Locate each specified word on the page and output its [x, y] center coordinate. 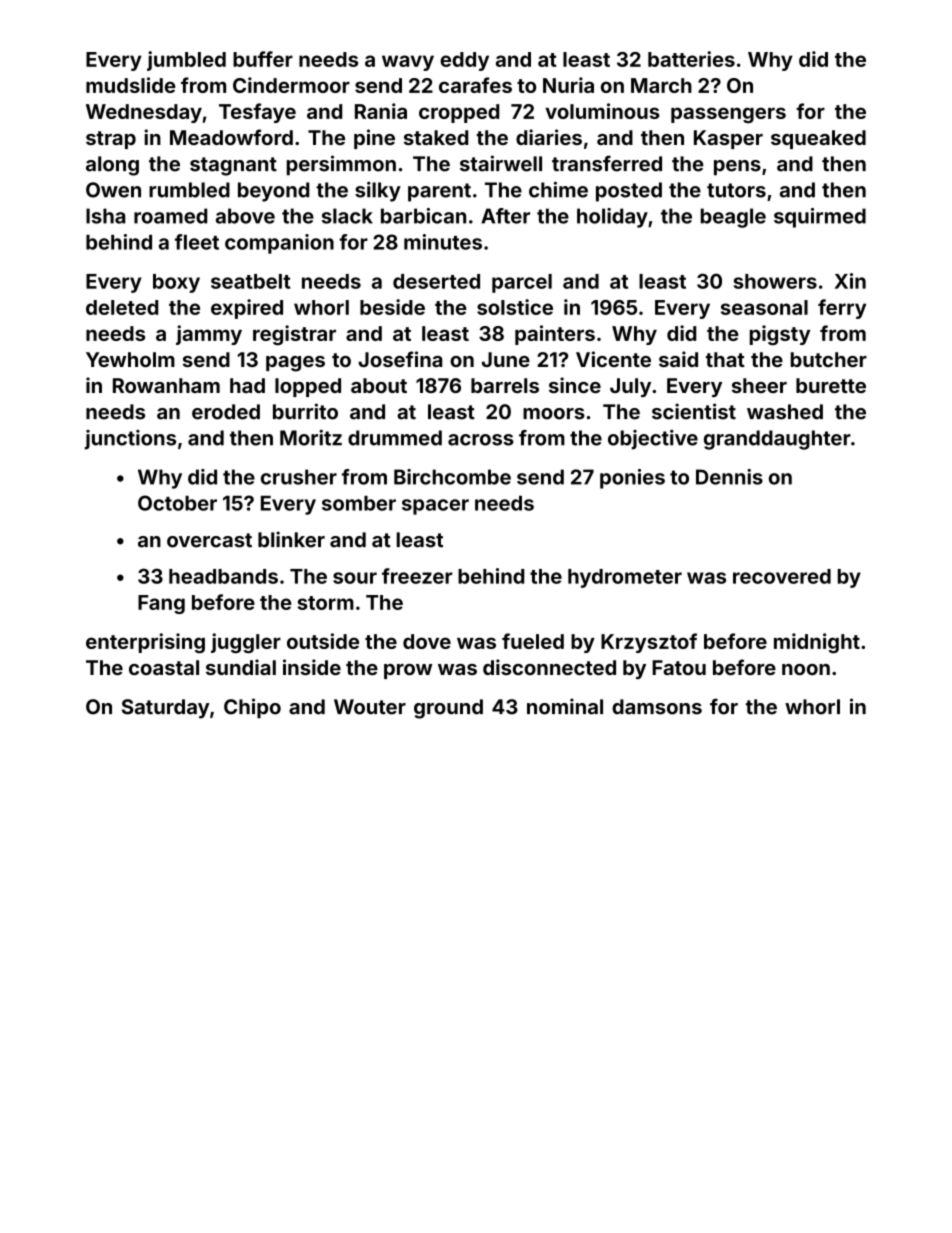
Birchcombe [452, 477]
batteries [691, 59]
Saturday [166, 709]
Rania [381, 111]
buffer [263, 59]
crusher [299, 477]
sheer [759, 385]
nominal [565, 706]
